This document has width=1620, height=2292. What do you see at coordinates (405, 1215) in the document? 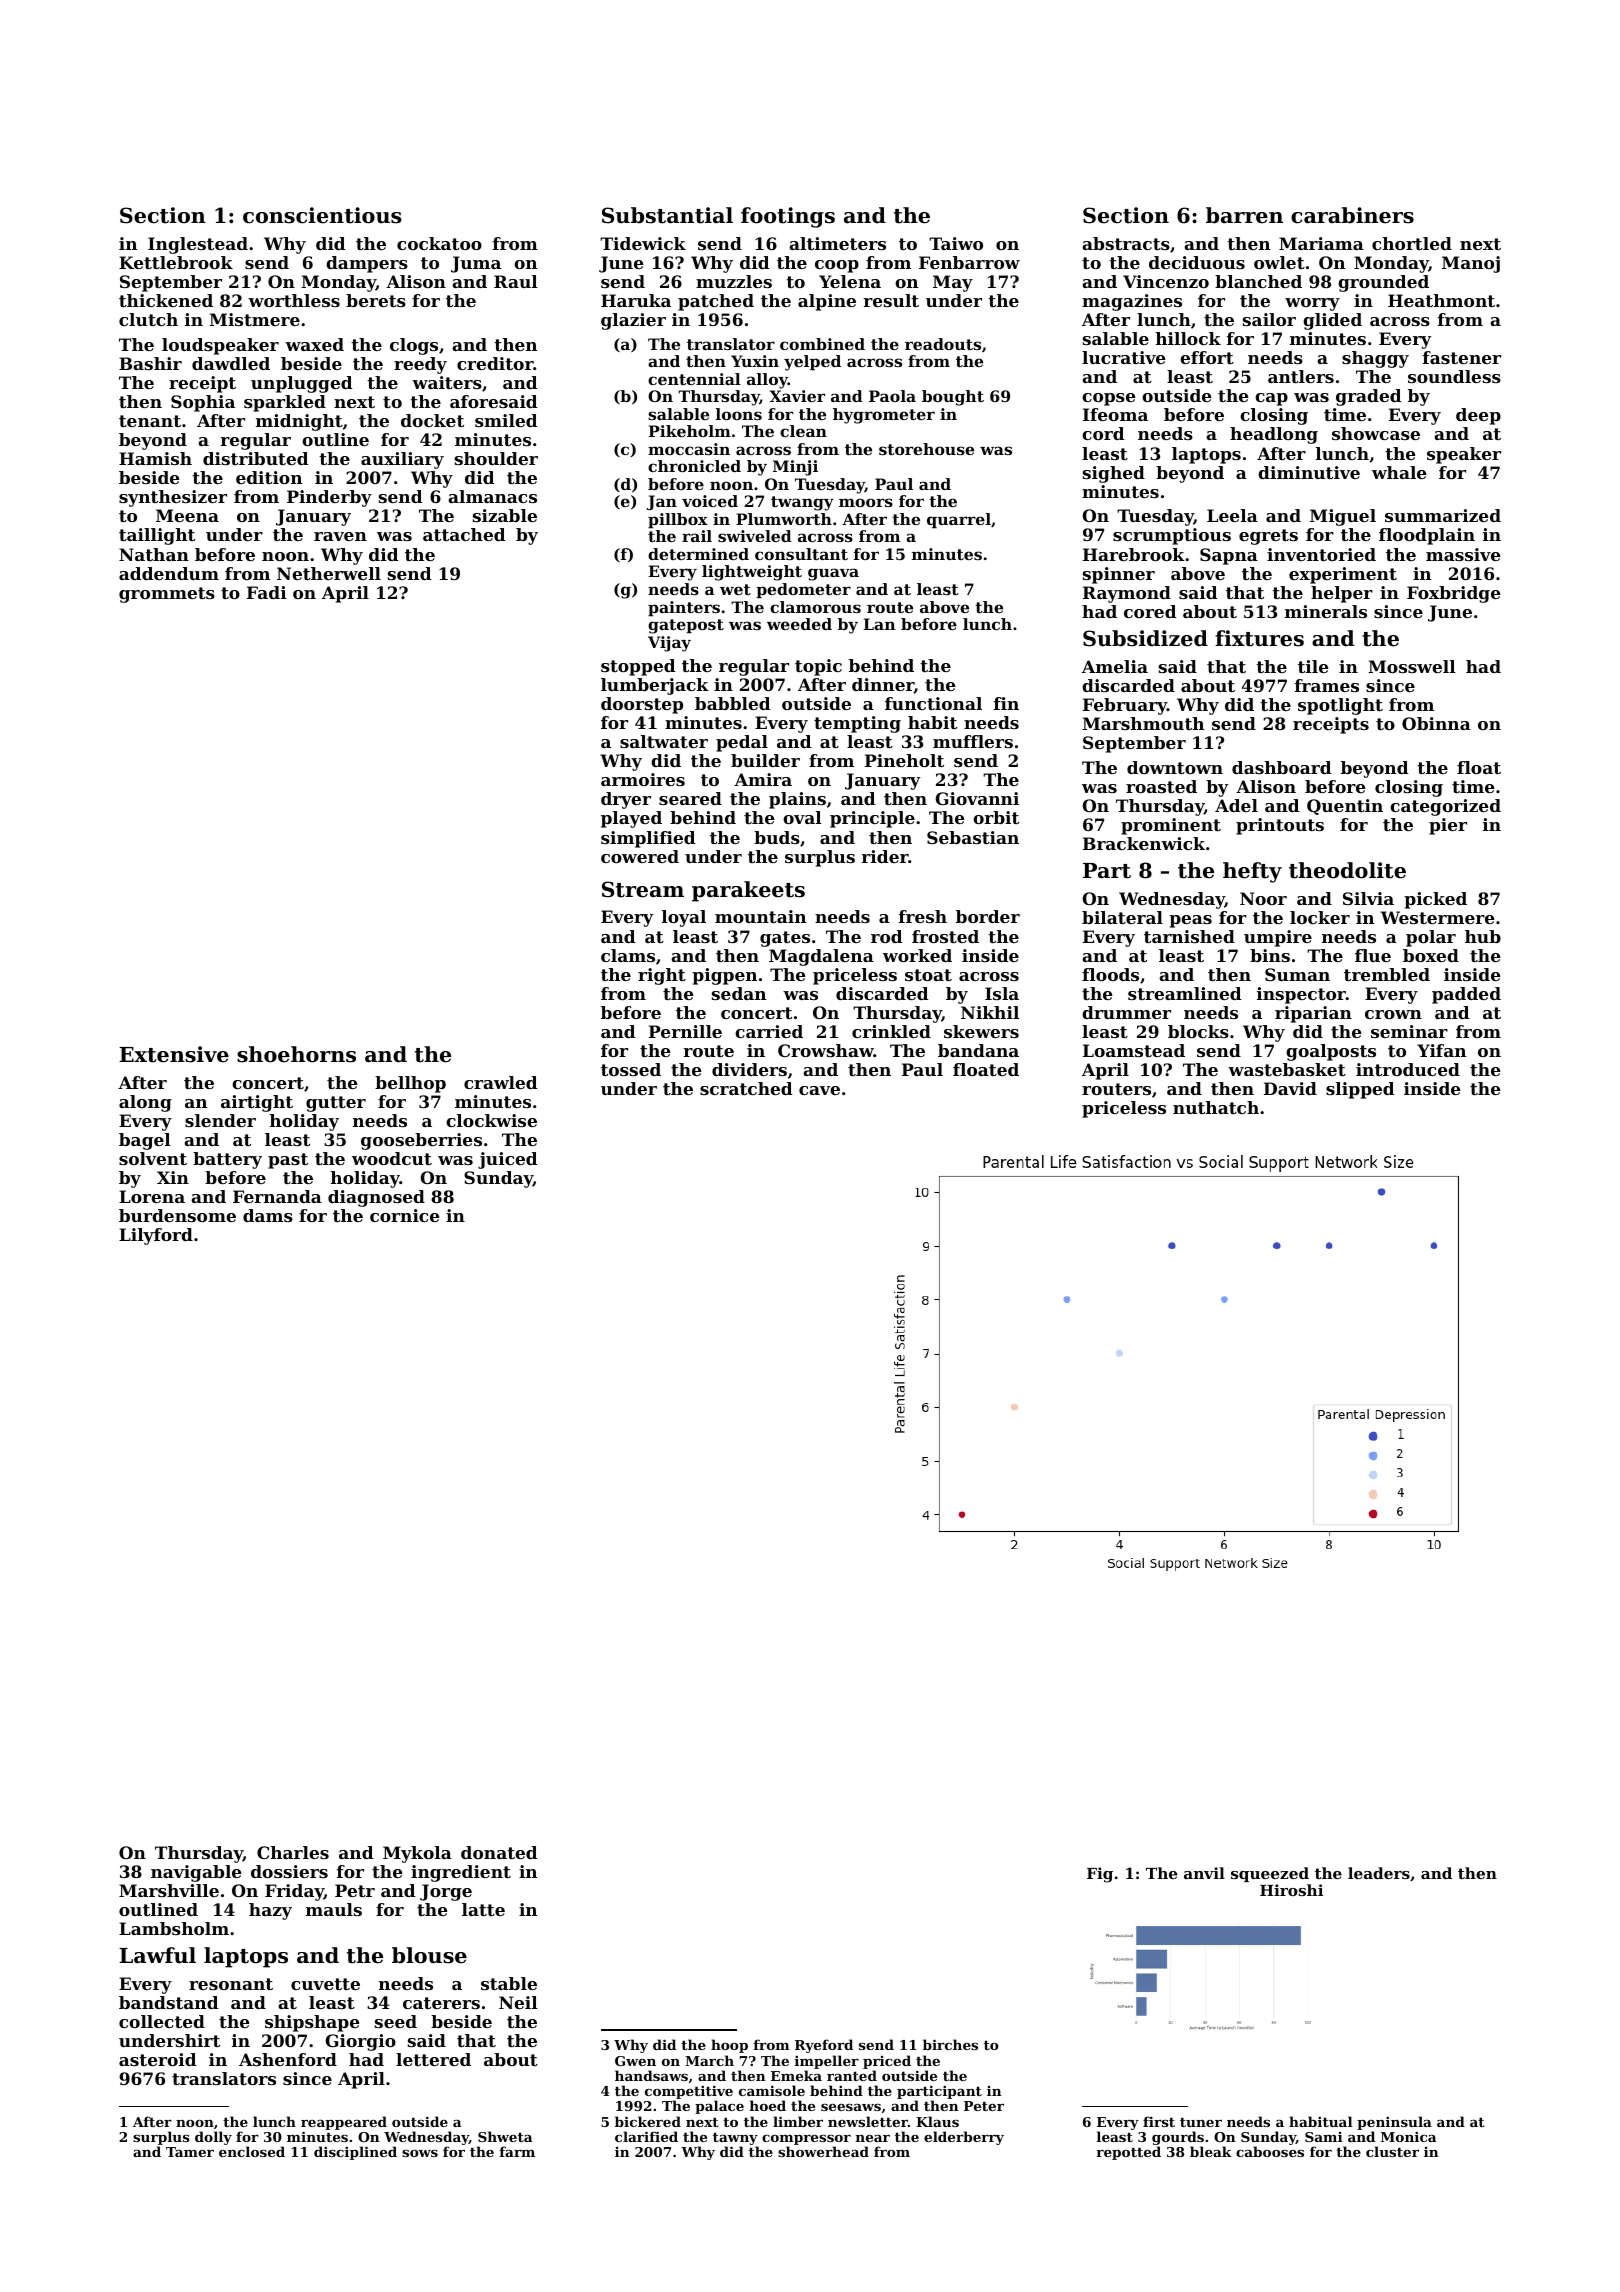
I see `cornice` at bounding box center [405, 1215].
